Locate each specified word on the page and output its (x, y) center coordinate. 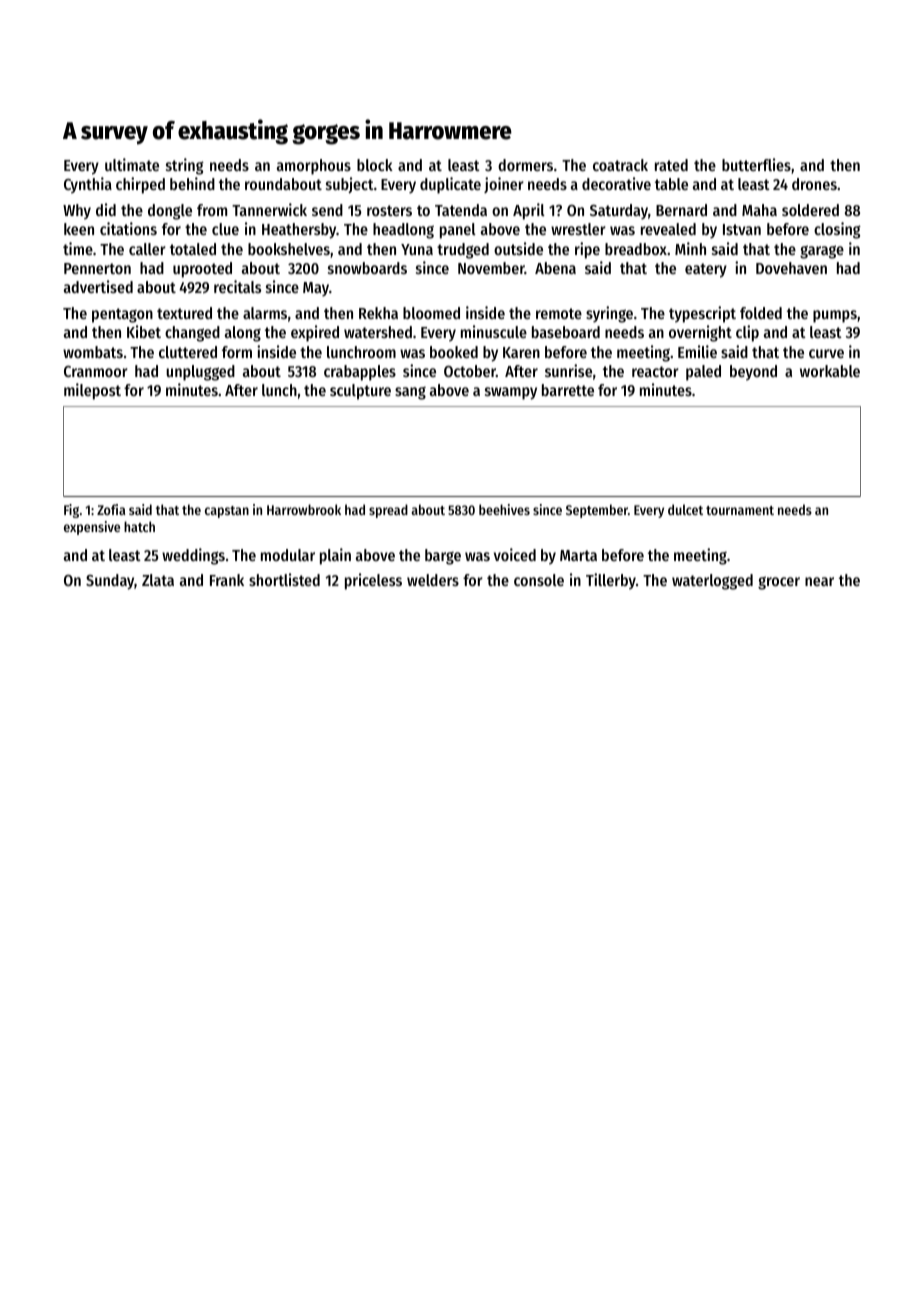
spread (388, 511)
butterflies (756, 164)
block (375, 165)
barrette (568, 390)
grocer (779, 583)
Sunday (110, 582)
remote (559, 313)
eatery (706, 270)
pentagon (122, 315)
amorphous (314, 167)
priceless (373, 581)
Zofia (111, 509)
